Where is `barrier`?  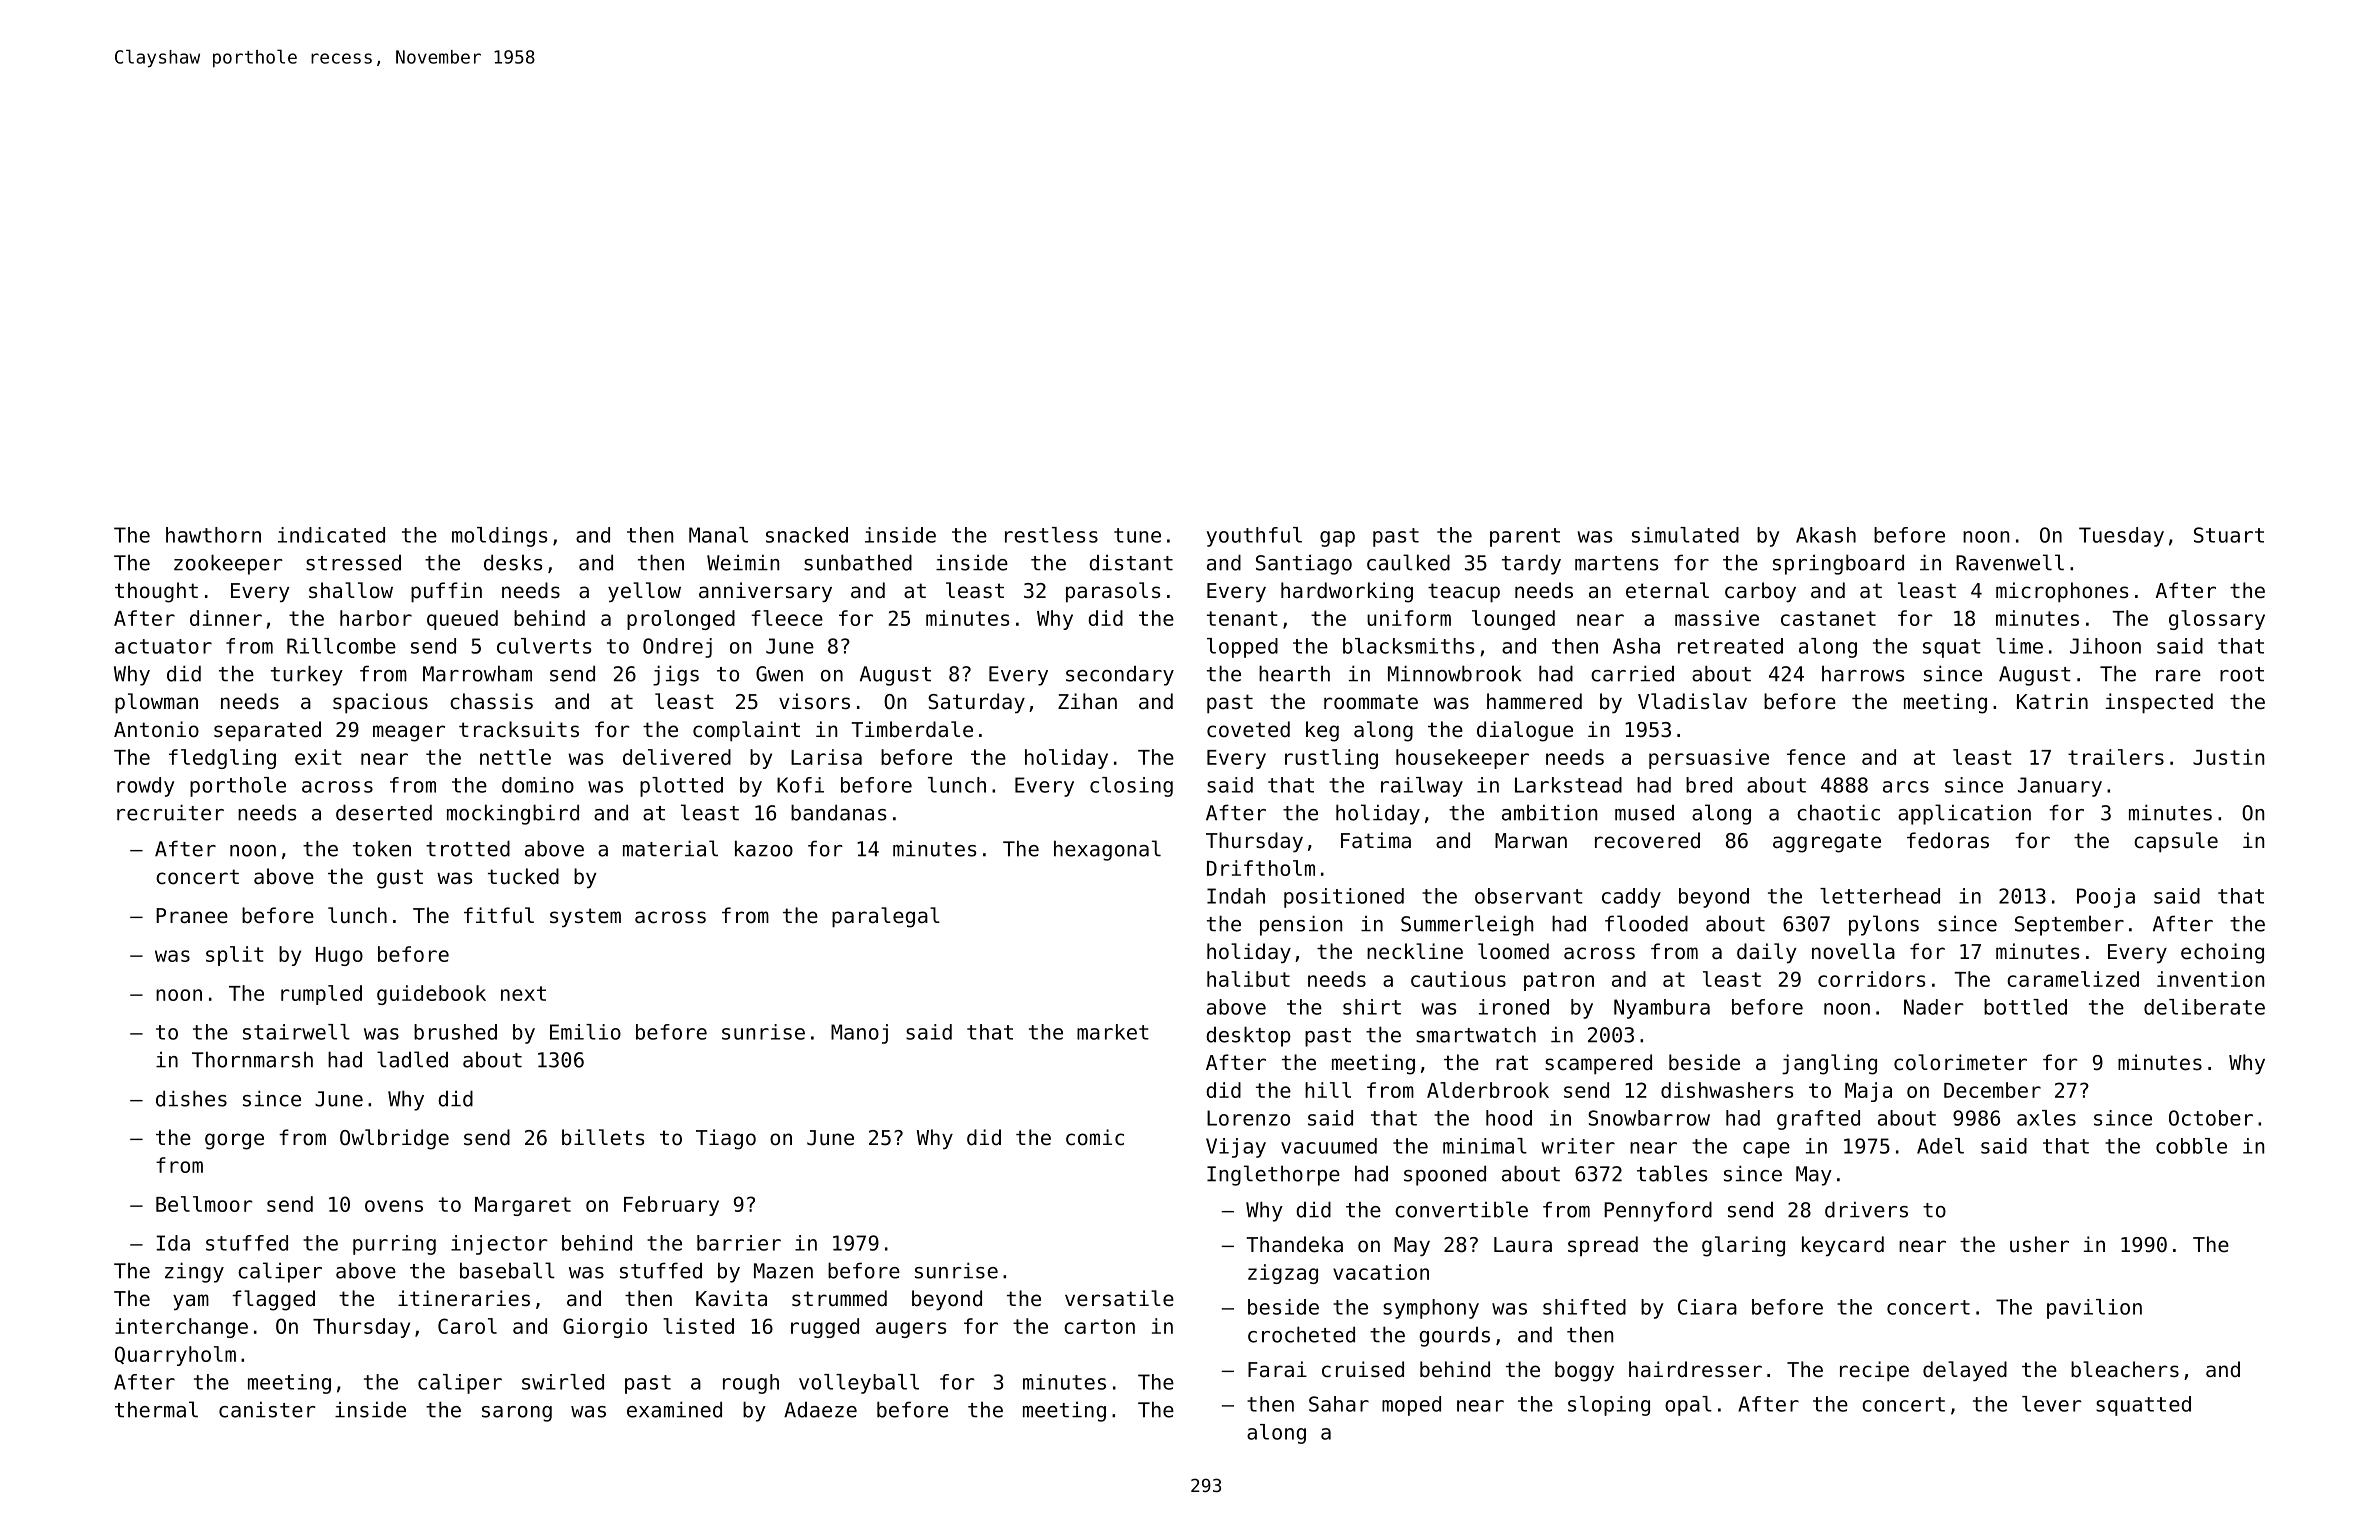
barrier is located at coordinates (739, 1243).
